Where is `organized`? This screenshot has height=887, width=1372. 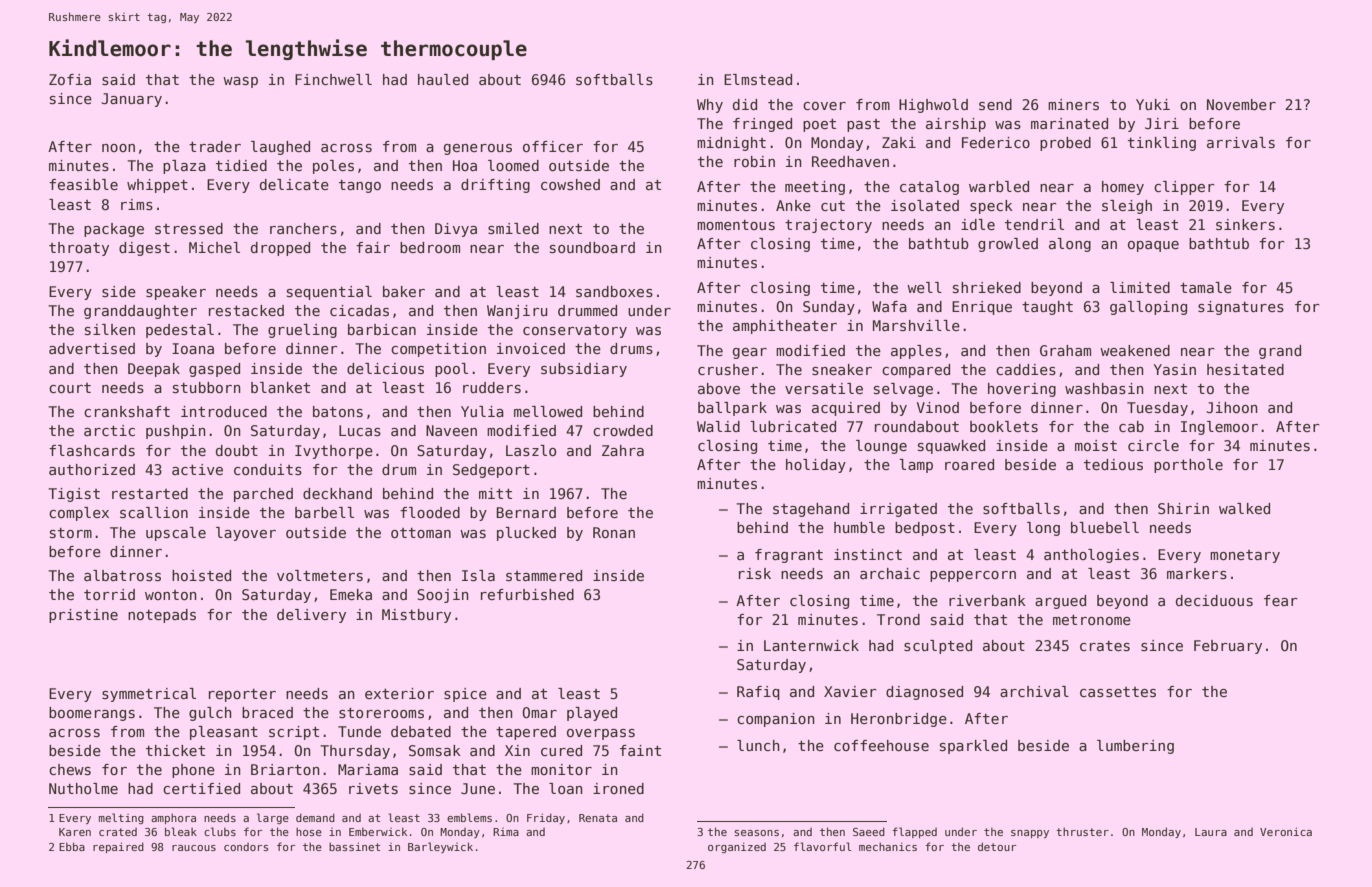
organized is located at coordinates (737, 847).
